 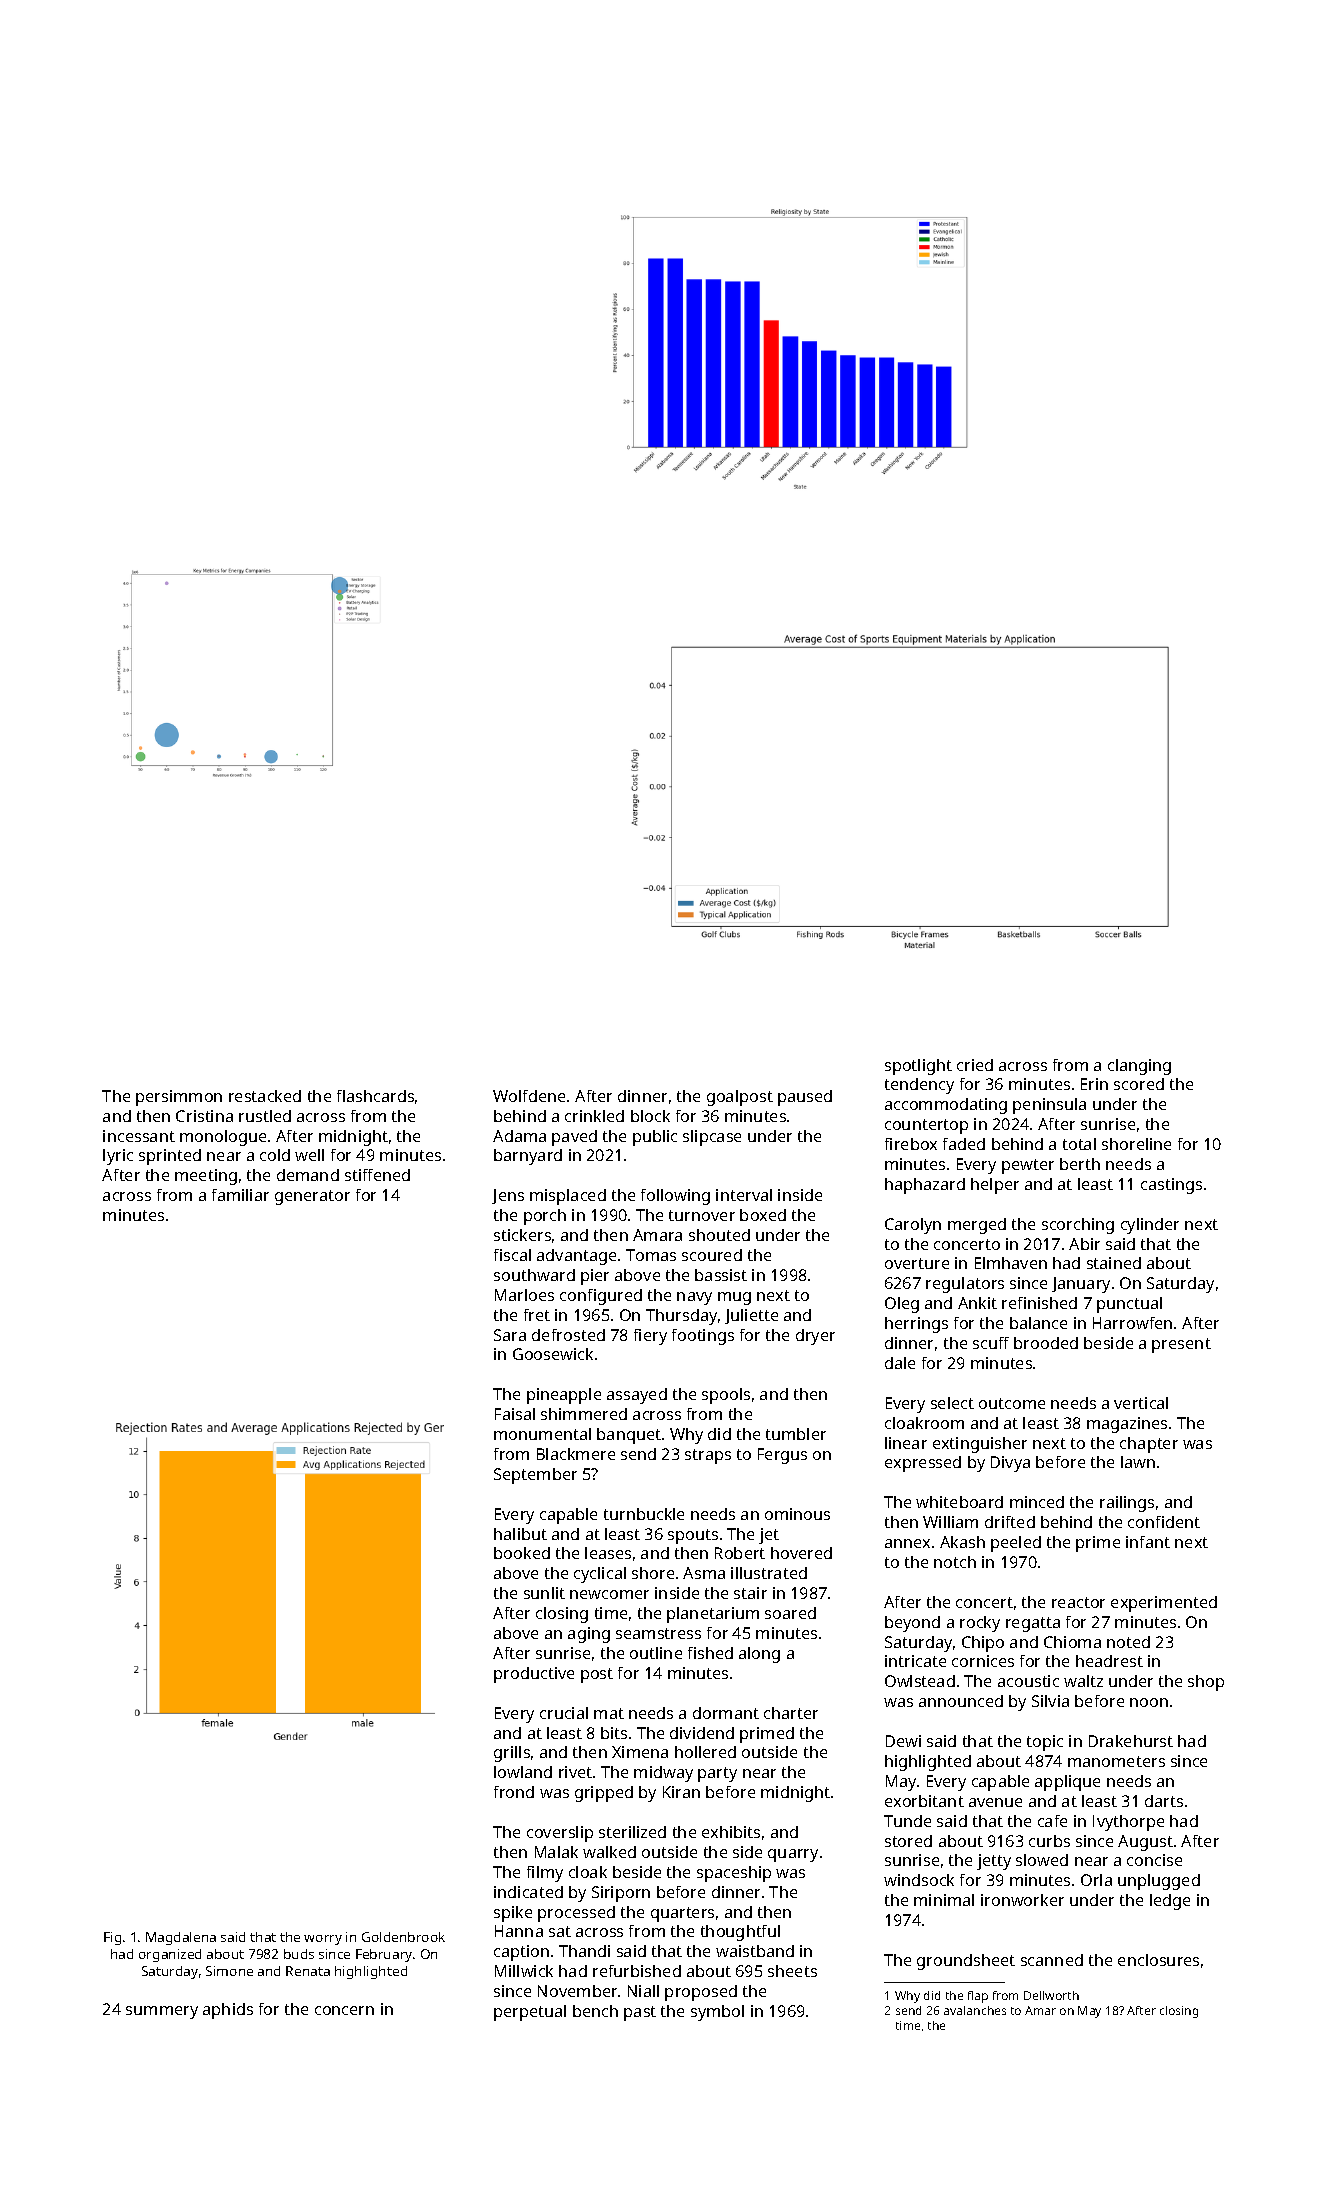 What do you see at coordinates (712, 1138) in the screenshot?
I see `slipcase` at bounding box center [712, 1138].
